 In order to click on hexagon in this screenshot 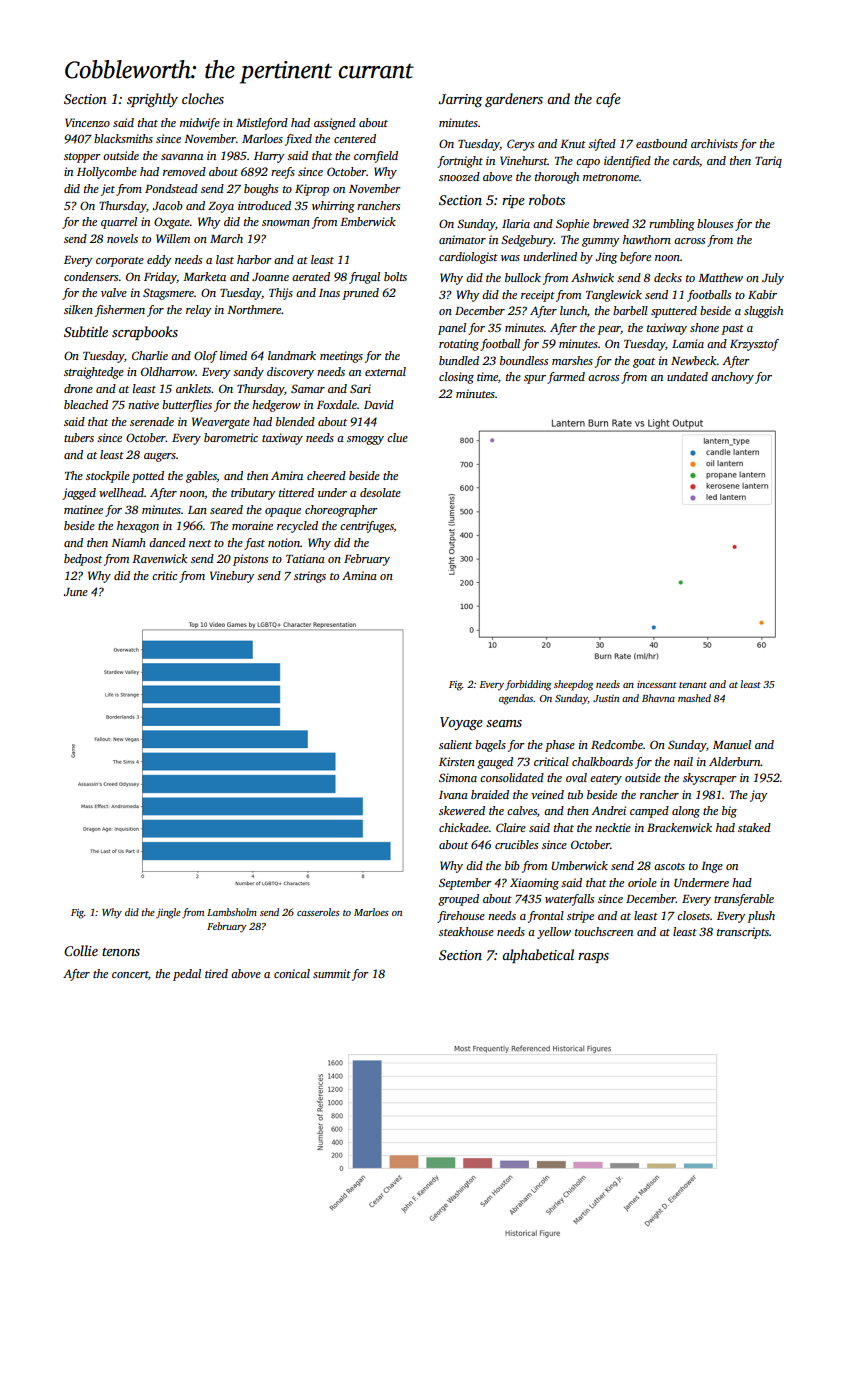, I will do `click(138, 527)`.
